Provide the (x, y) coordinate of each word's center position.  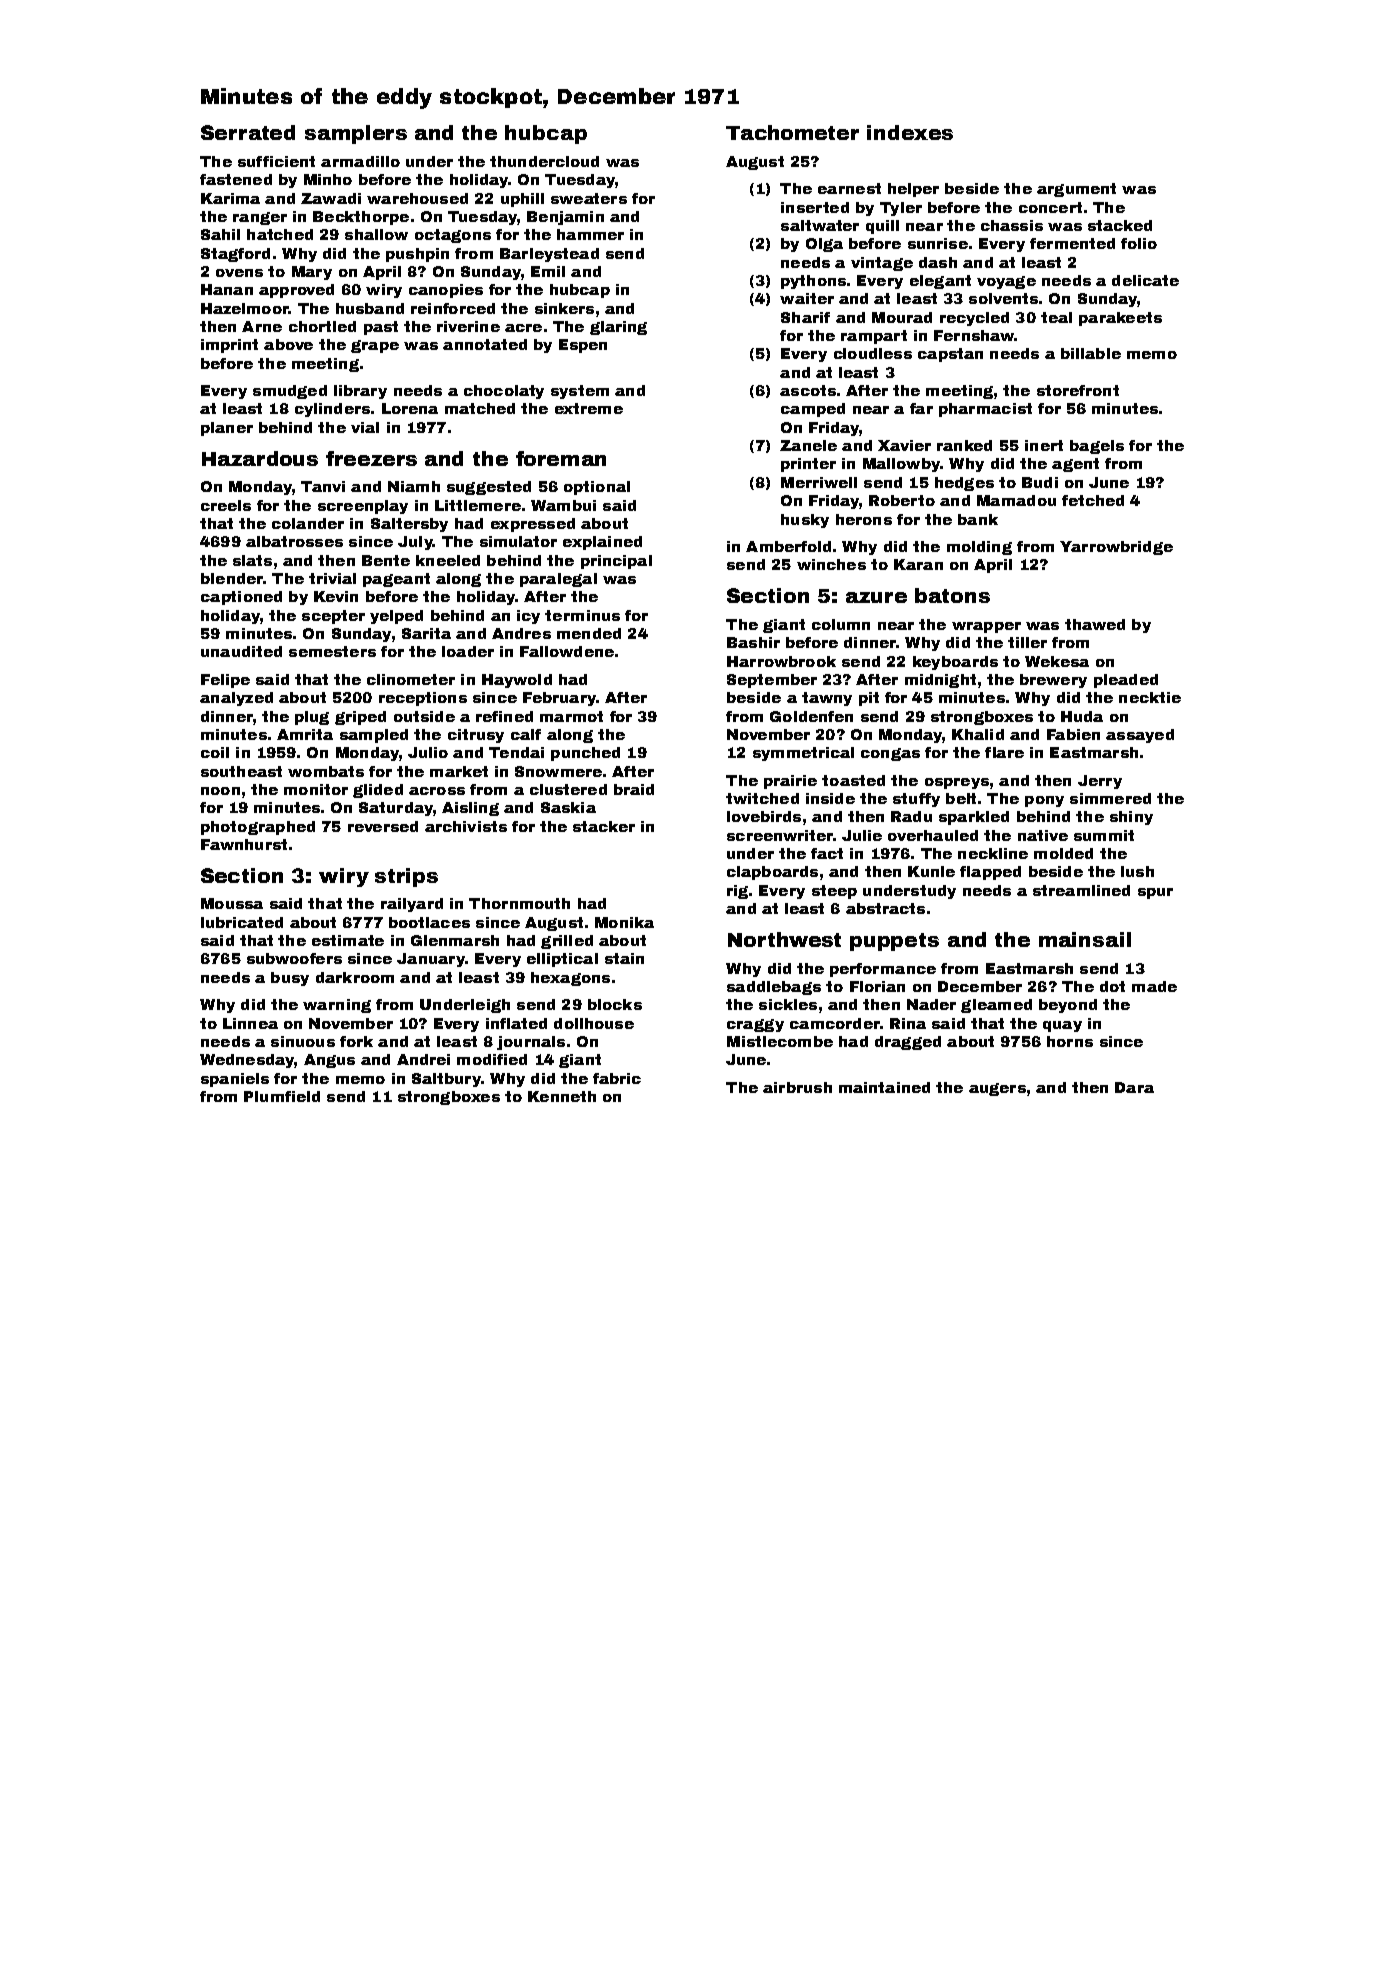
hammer (590, 234)
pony (1044, 801)
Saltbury (446, 1080)
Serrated (248, 132)
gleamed (996, 1006)
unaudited (241, 651)
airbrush (797, 1087)
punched (585, 754)
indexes (910, 132)
